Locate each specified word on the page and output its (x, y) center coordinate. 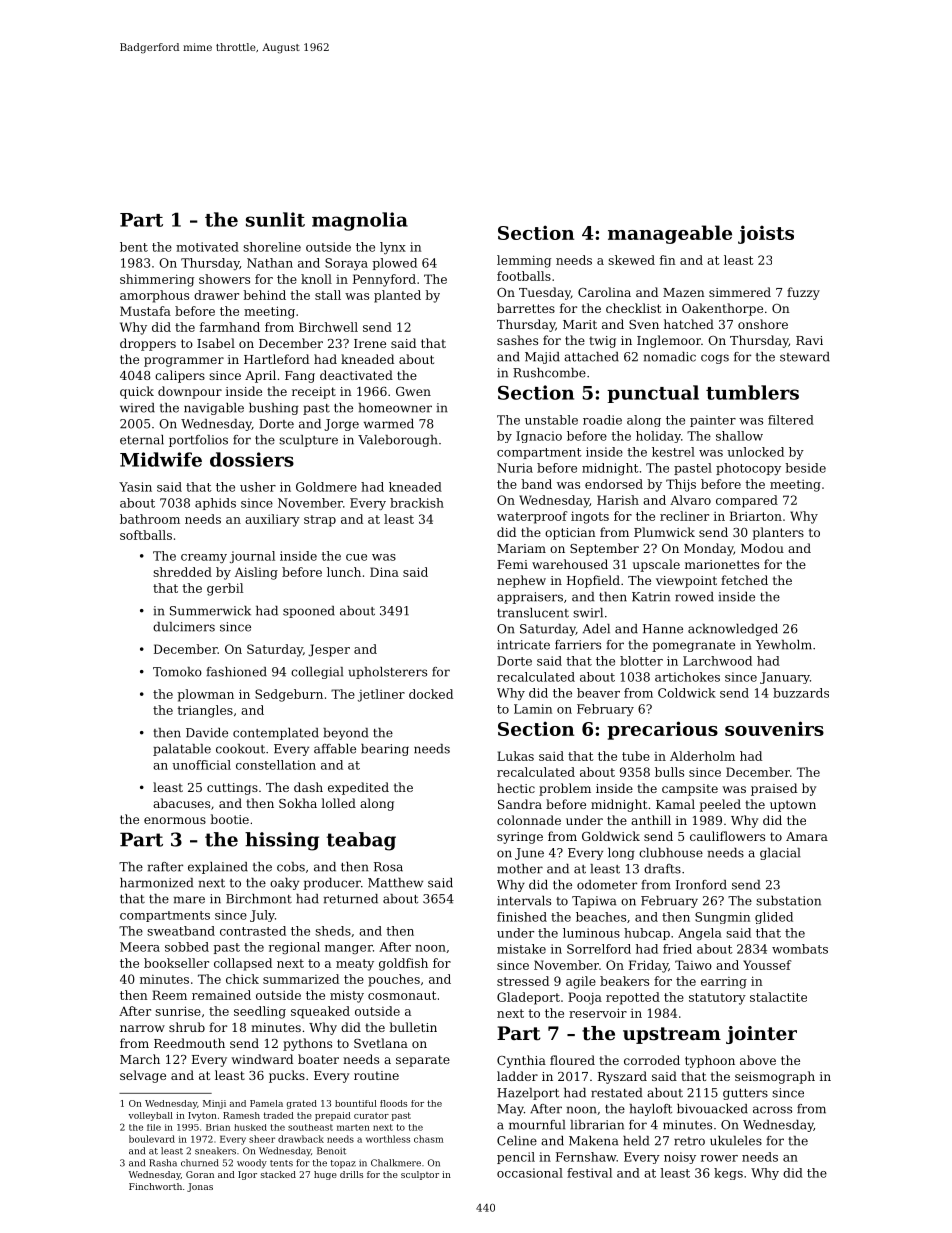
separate (423, 1061)
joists (766, 234)
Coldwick (687, 693)
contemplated (276, 734)
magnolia (360, 221)
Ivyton (202, 1116)
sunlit (275, 219)
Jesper (329, 650)
